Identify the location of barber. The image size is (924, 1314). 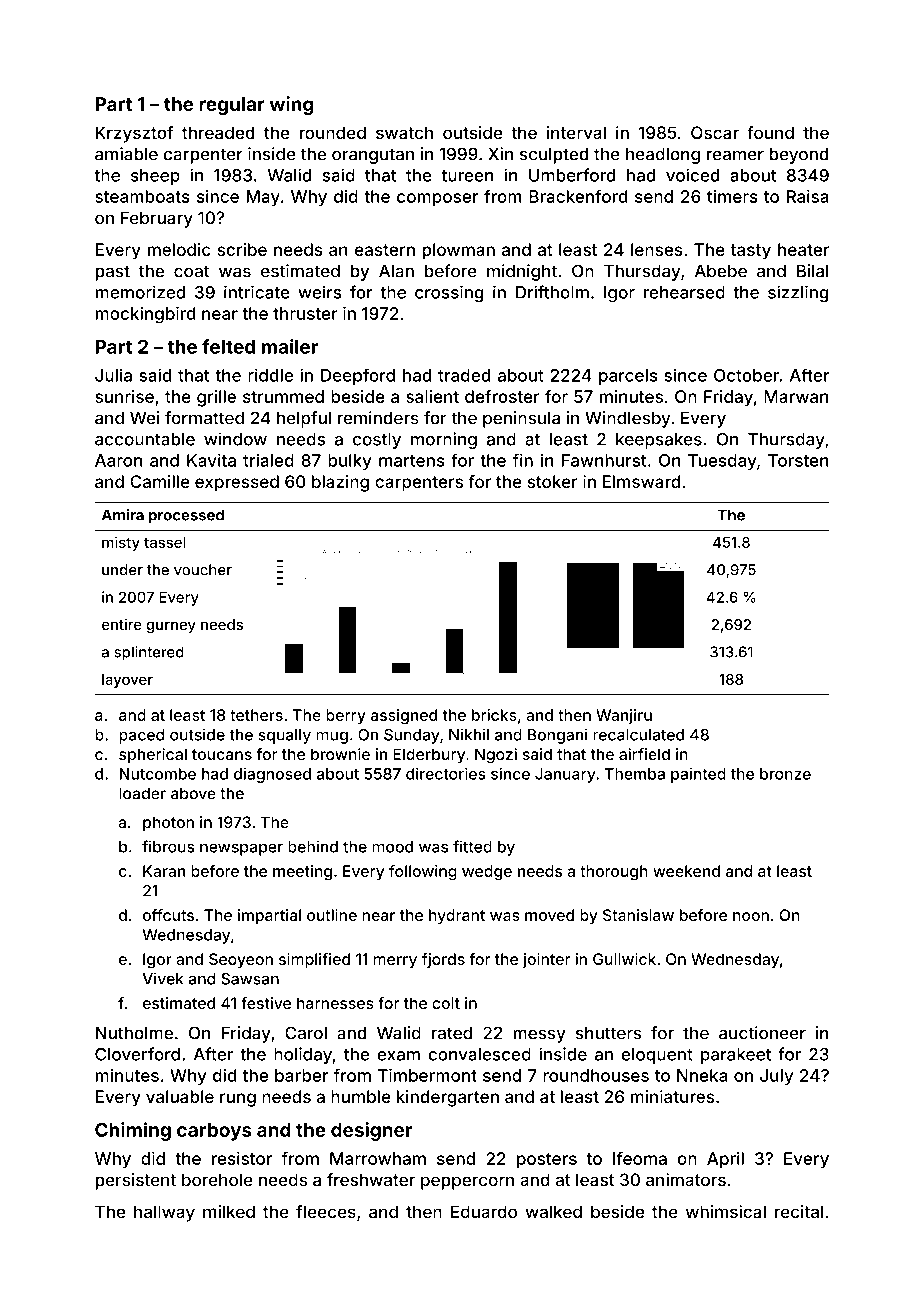
(301, 1075).
